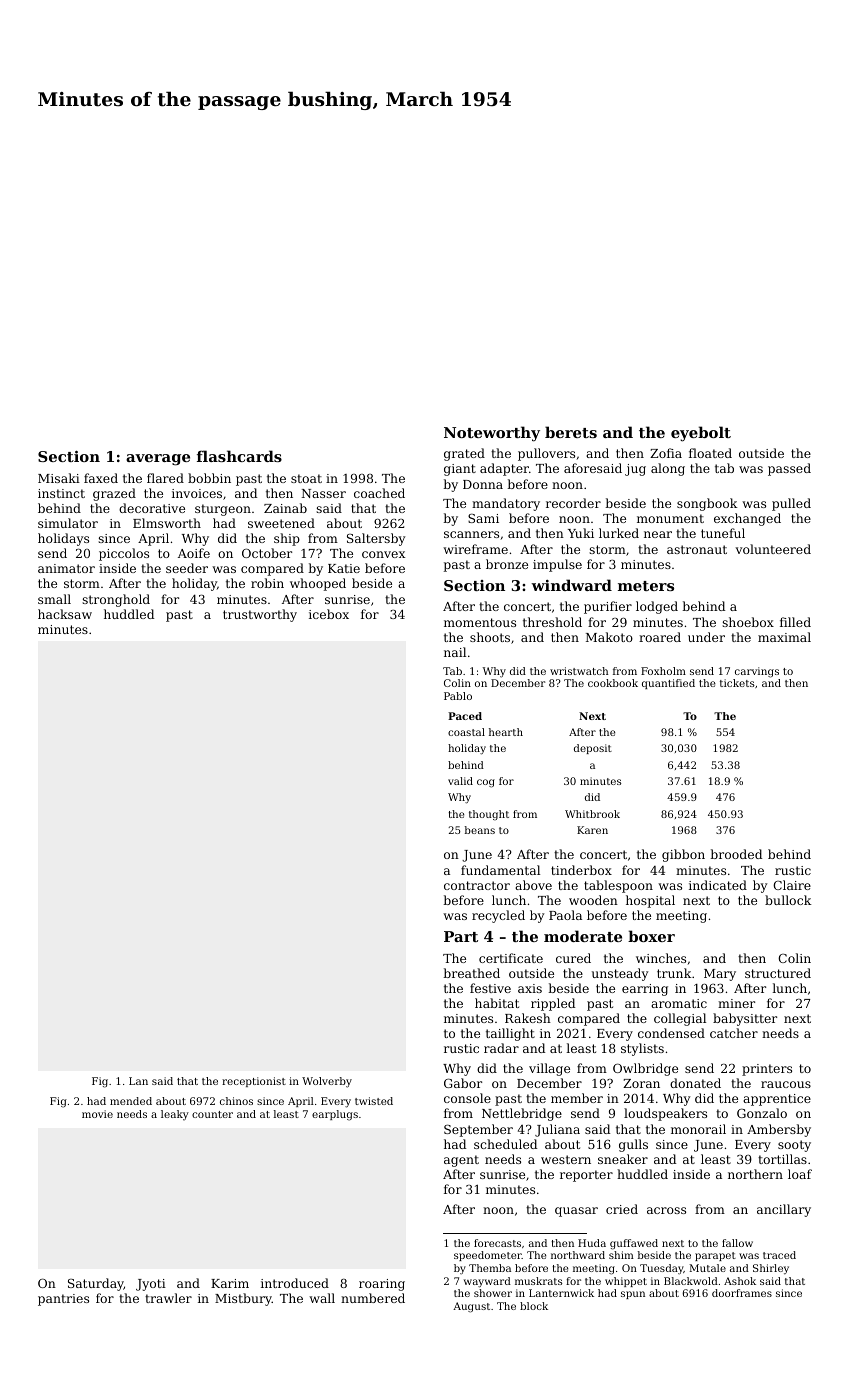 The width and height of the page is (849, 1400). I want to click on impulse, so click(557, 565).
